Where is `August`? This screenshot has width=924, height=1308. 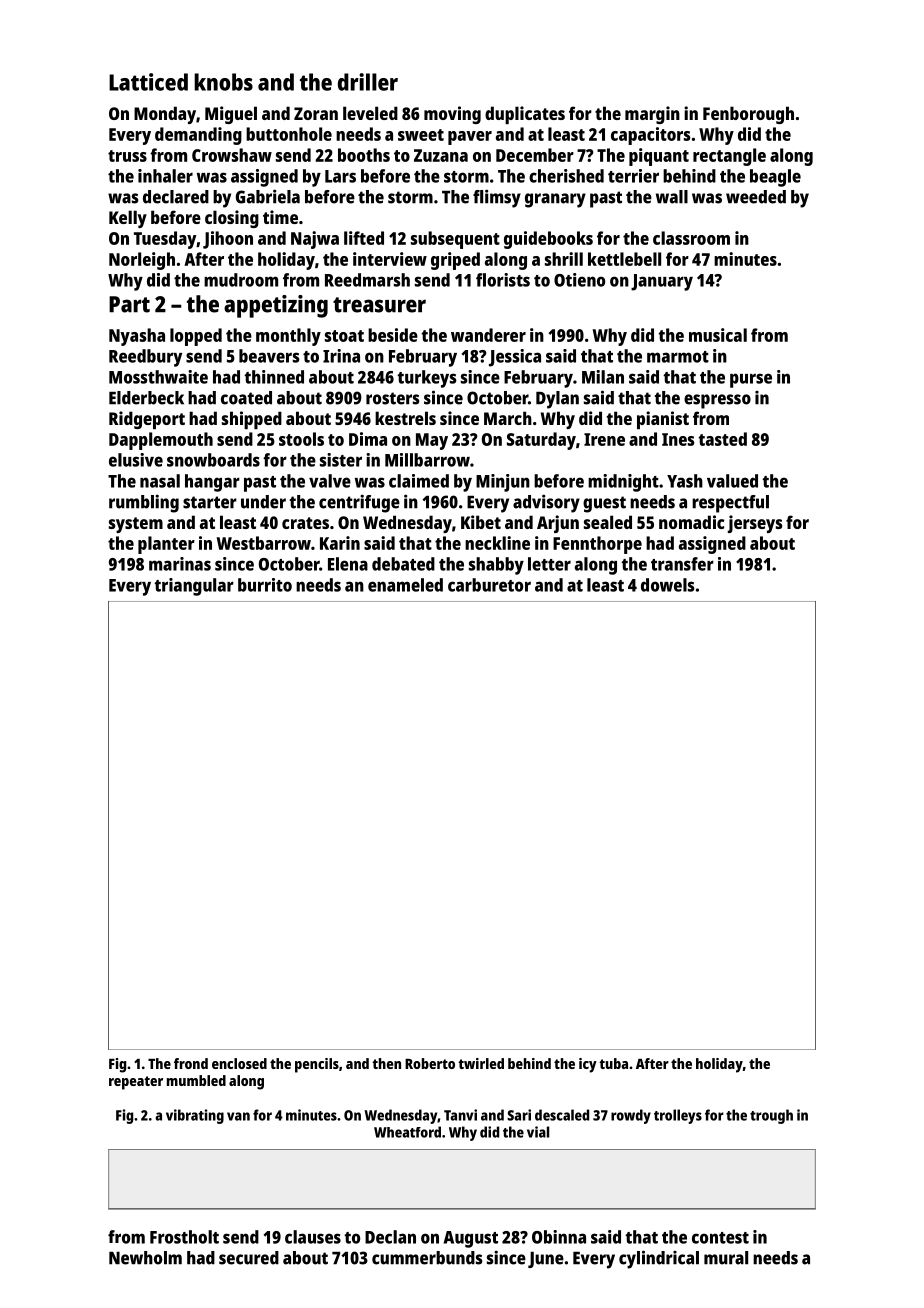 August is located at coordinates (471, 1239).
